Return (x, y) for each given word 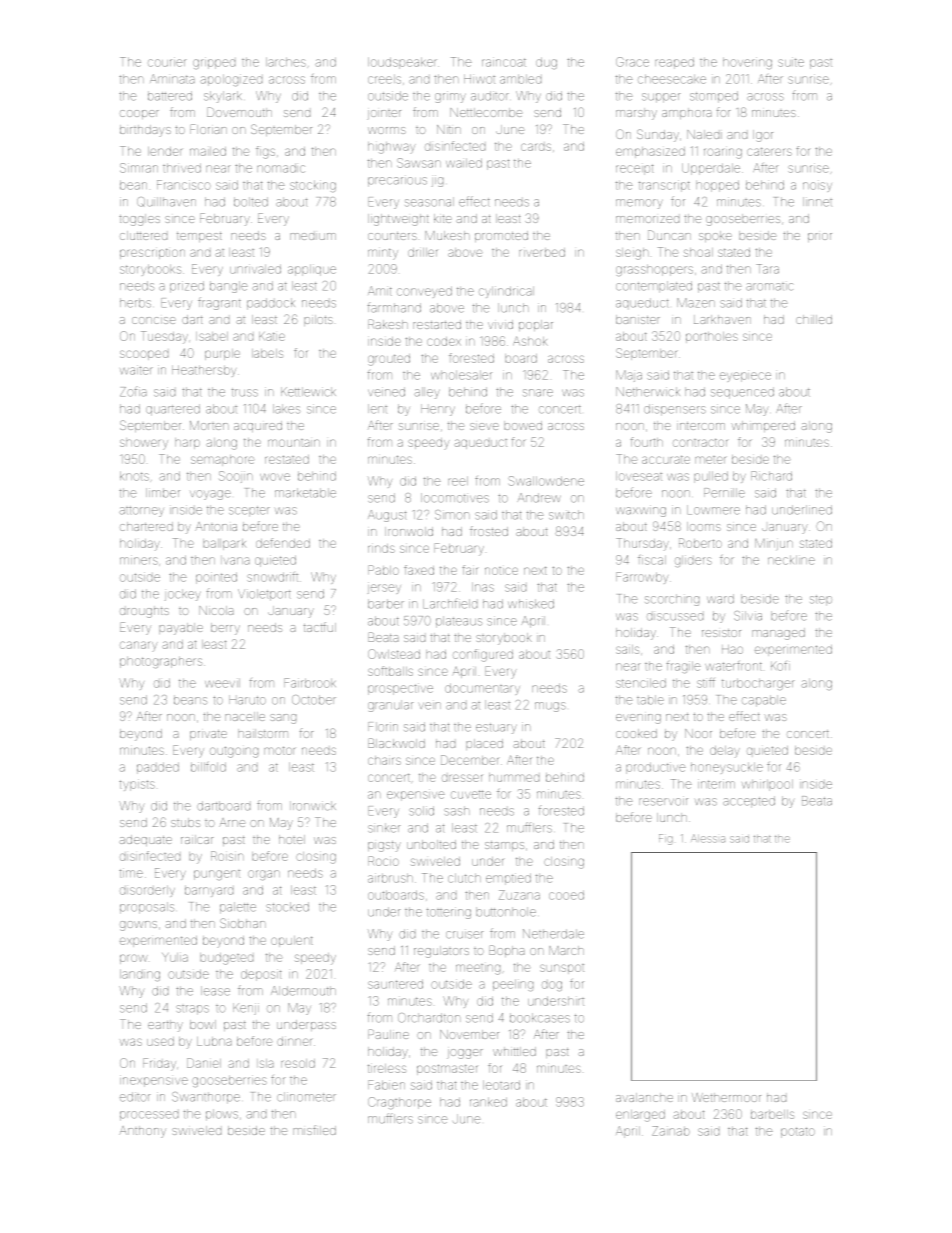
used (160, 1041)
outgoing (234, 752)
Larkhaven (722, 319)
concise (154, 320)
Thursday (642, 544)
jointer (384, 115)
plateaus (459, 622)
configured (483, 655)
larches (286, 62)
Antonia (216, 526)
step (821, 600)
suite (791, 62)
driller (422, 252)
